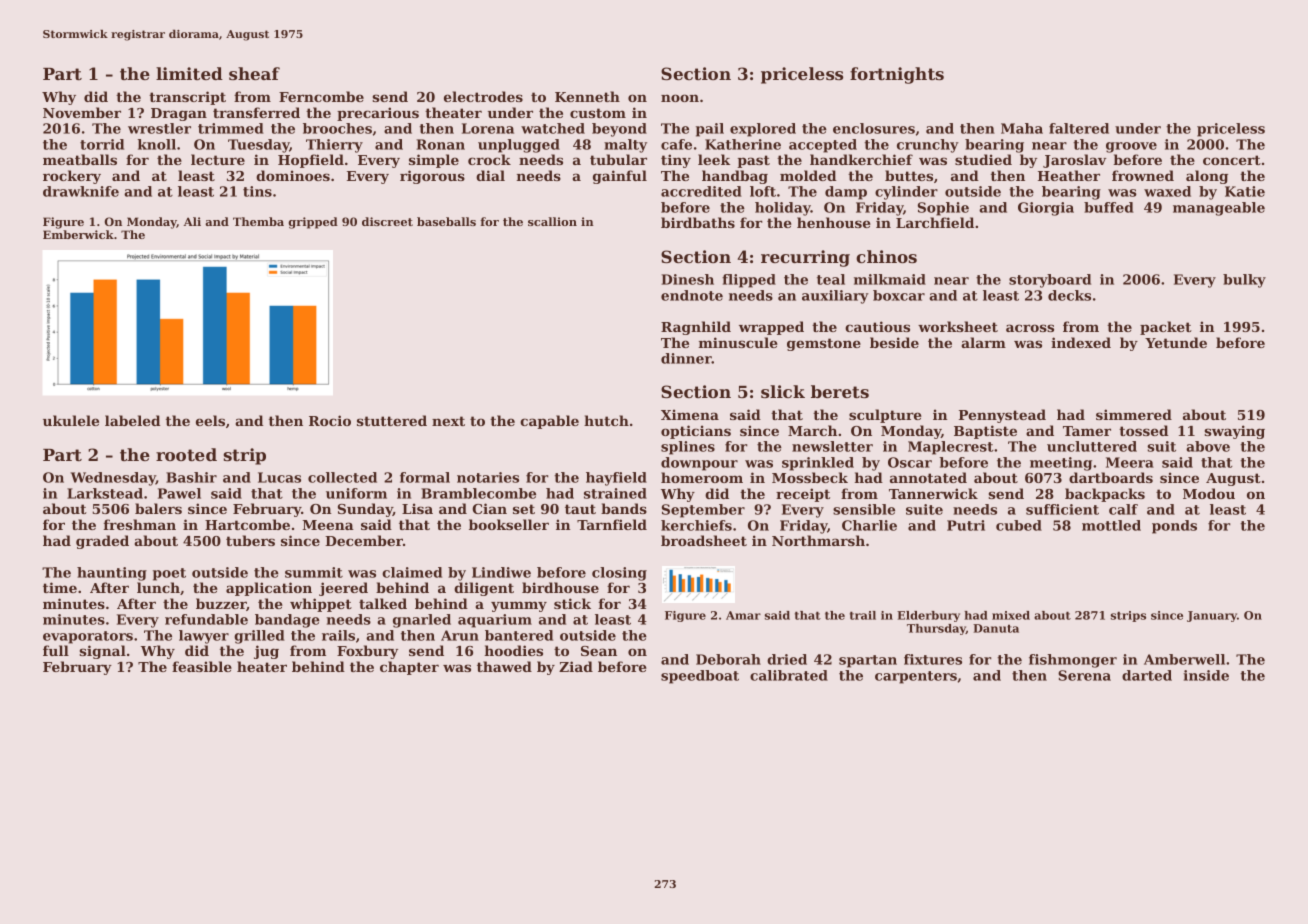  What do you see at coordinates (210, 420) in the screenshot?
I see `eels` at bounding box center [210, 420].
